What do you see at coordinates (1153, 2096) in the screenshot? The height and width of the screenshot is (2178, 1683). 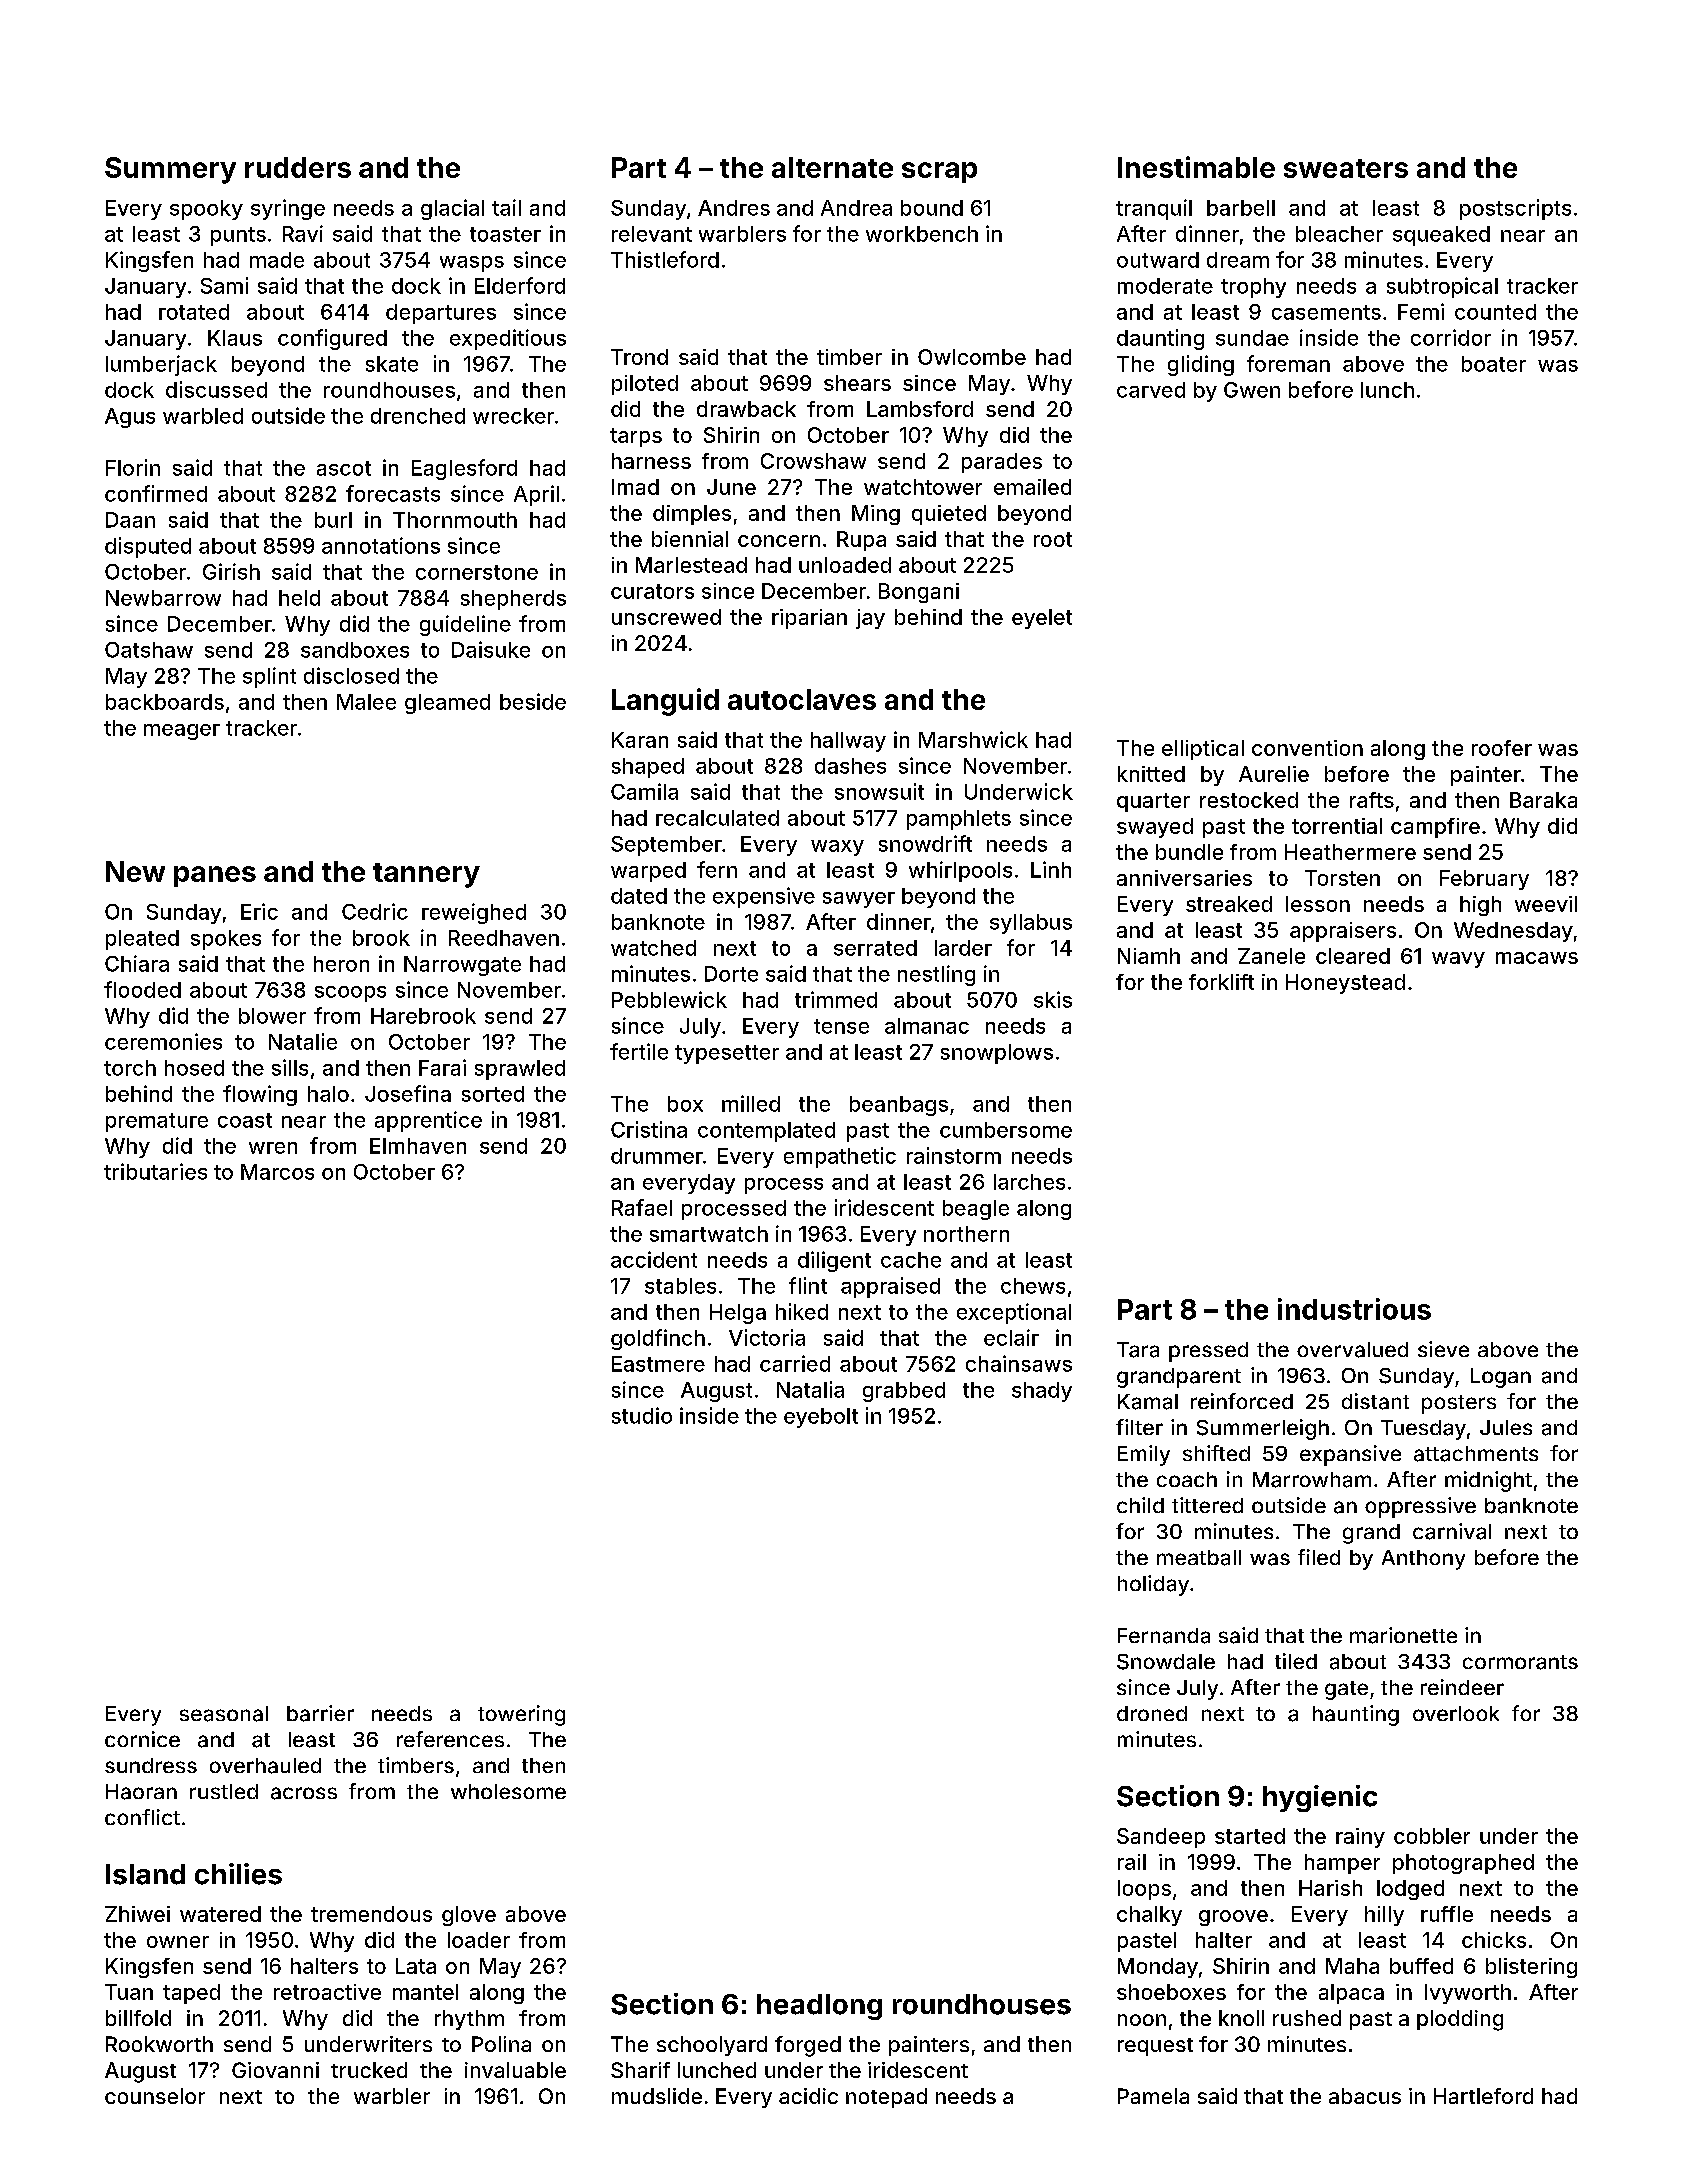 I see `Pamela` at bounding box center [1153, 2096].
